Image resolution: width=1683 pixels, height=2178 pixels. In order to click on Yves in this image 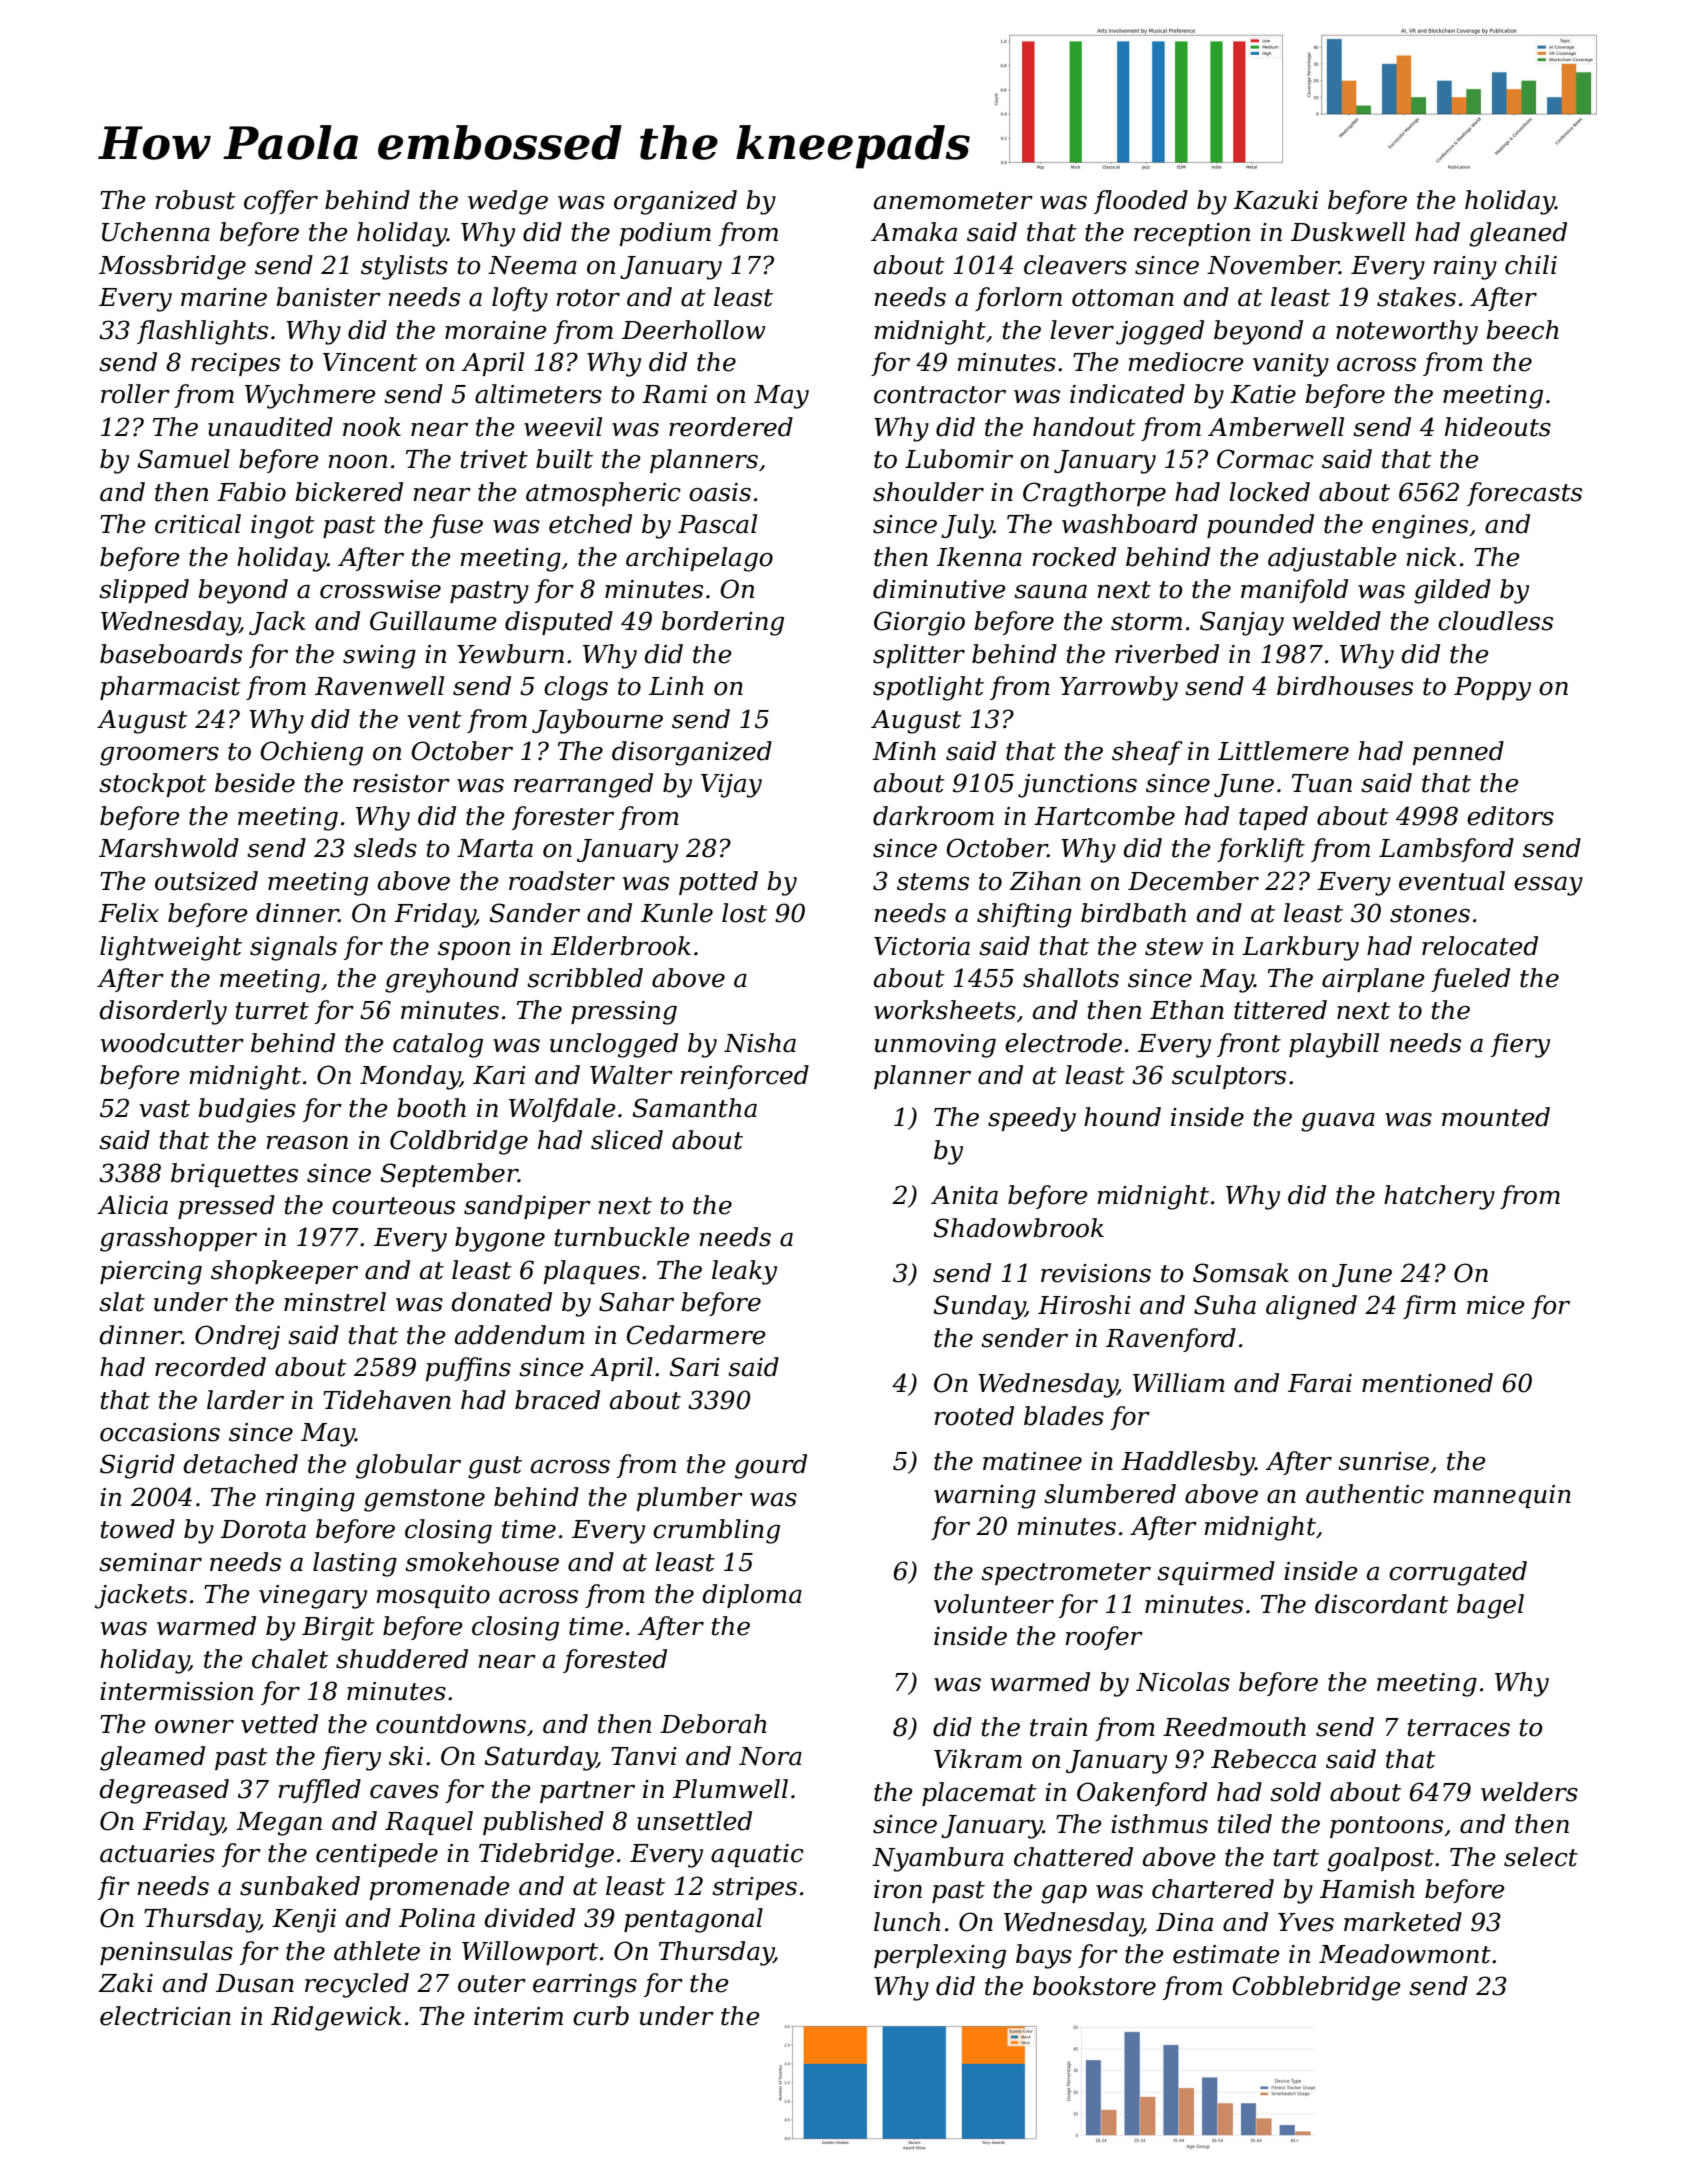, I will do `click(1306, 1922)`.
